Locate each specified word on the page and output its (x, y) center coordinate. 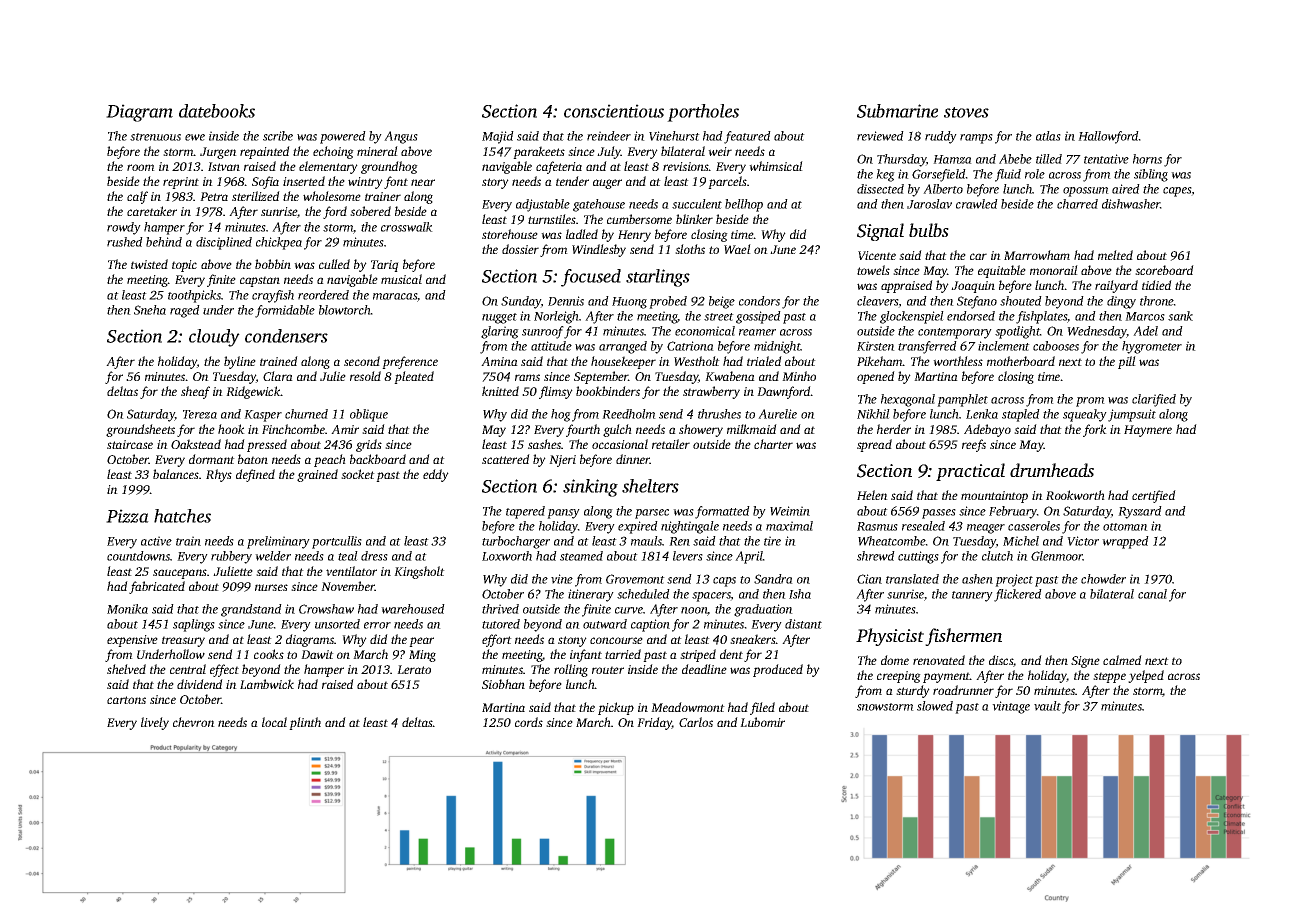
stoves (966, 112)
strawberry (711, 392)
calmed (1122, 660)
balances (176, 474)
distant (803, 624)
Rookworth (1075, 495)
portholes (703, 113)
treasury (183, 641)
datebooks (217, 111)
